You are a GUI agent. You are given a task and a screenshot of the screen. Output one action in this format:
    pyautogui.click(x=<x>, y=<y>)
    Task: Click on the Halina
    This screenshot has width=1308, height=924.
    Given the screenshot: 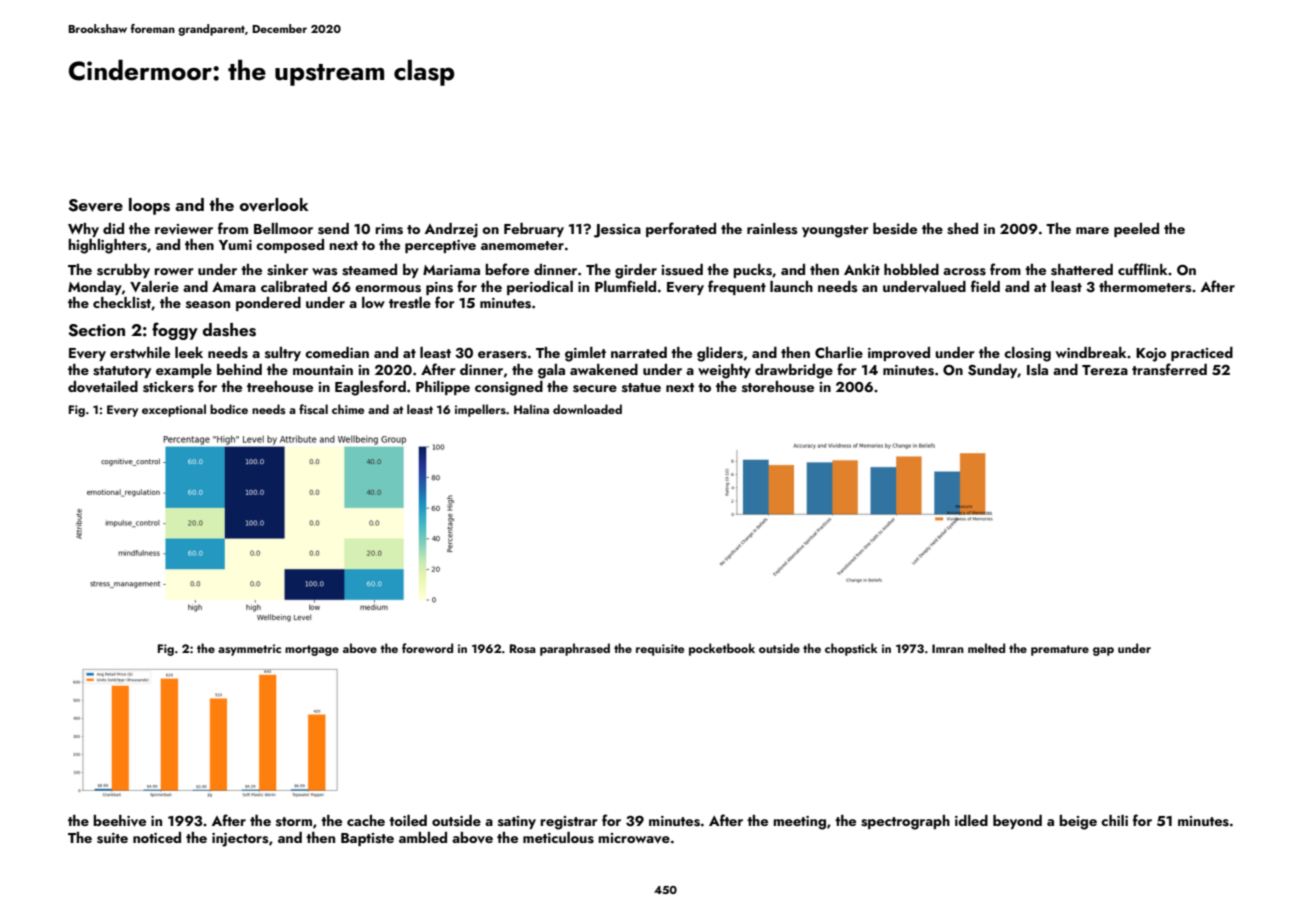 What is the action you would take?
    pyautogui.click(x=531, y=409)
